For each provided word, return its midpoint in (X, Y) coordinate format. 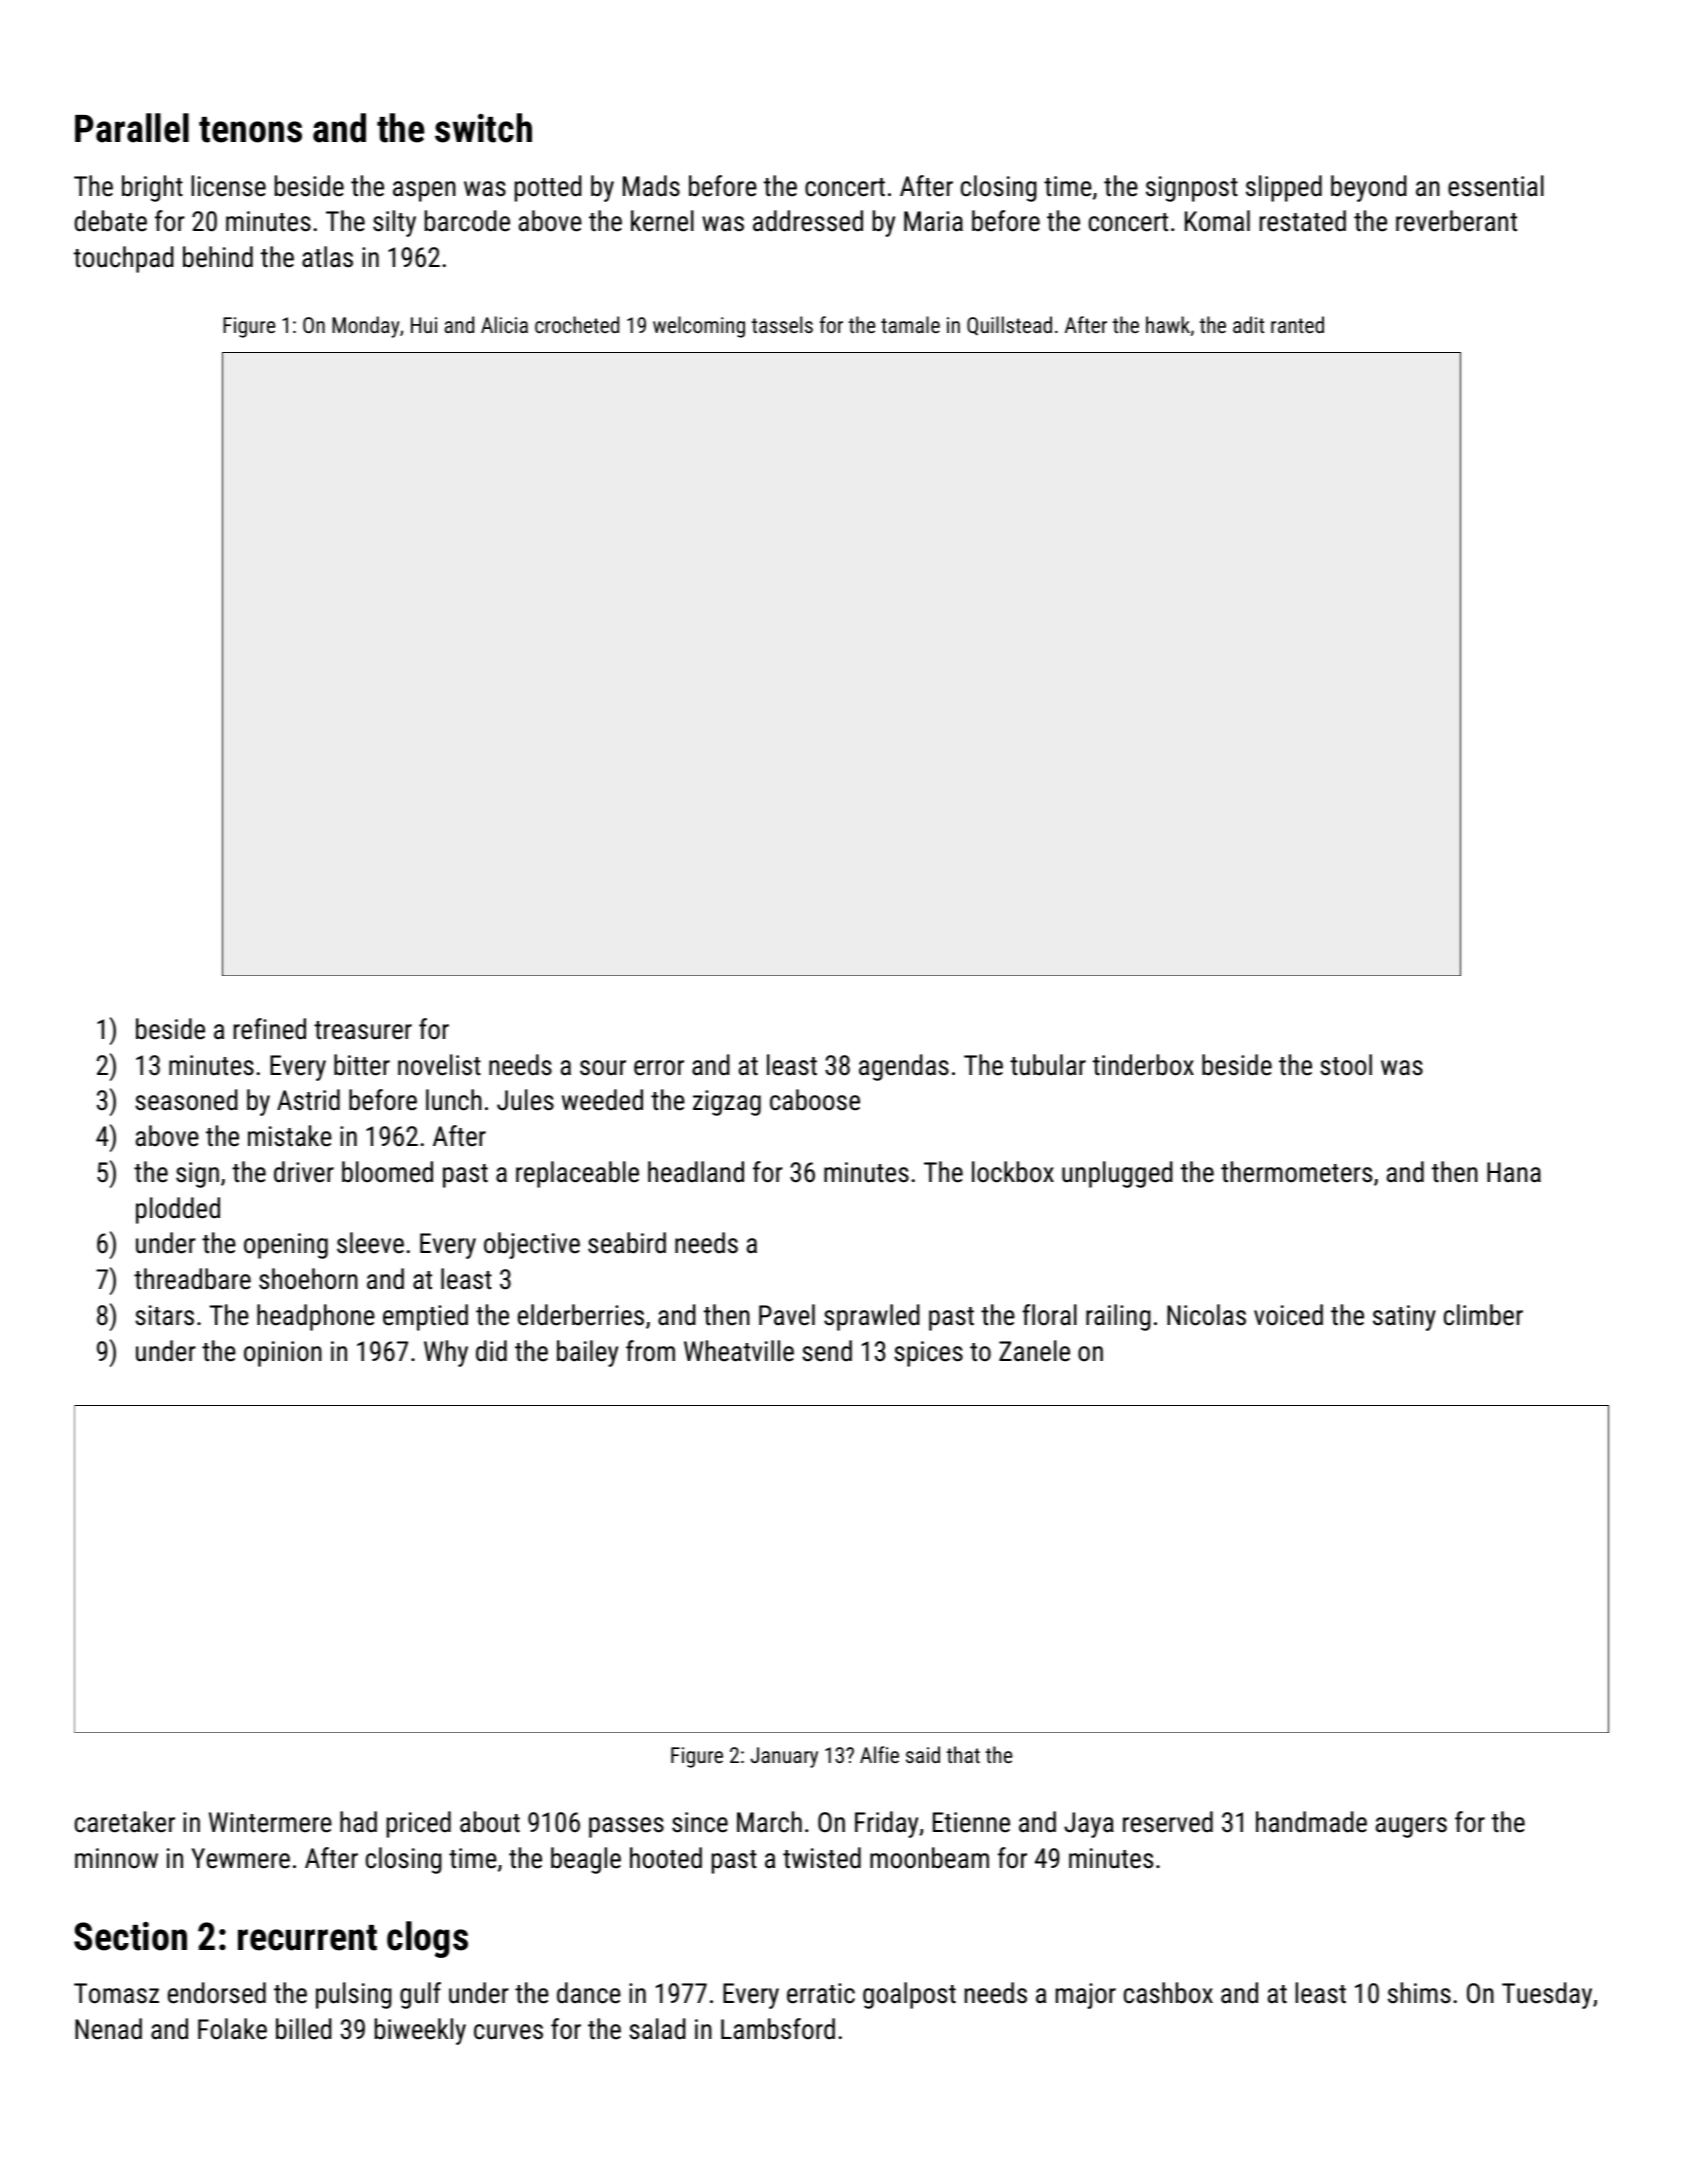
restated (1303, 221)
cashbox (1168, 1993)
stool (1346, 1065)
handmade (1311, 1822)
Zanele (1034, 1351)
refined (270, 1029)
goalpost (909, 1995)
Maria (933, 221)
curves (508, 2032)
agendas (904, 1067)
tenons (250, 130)
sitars (164, 1315)
